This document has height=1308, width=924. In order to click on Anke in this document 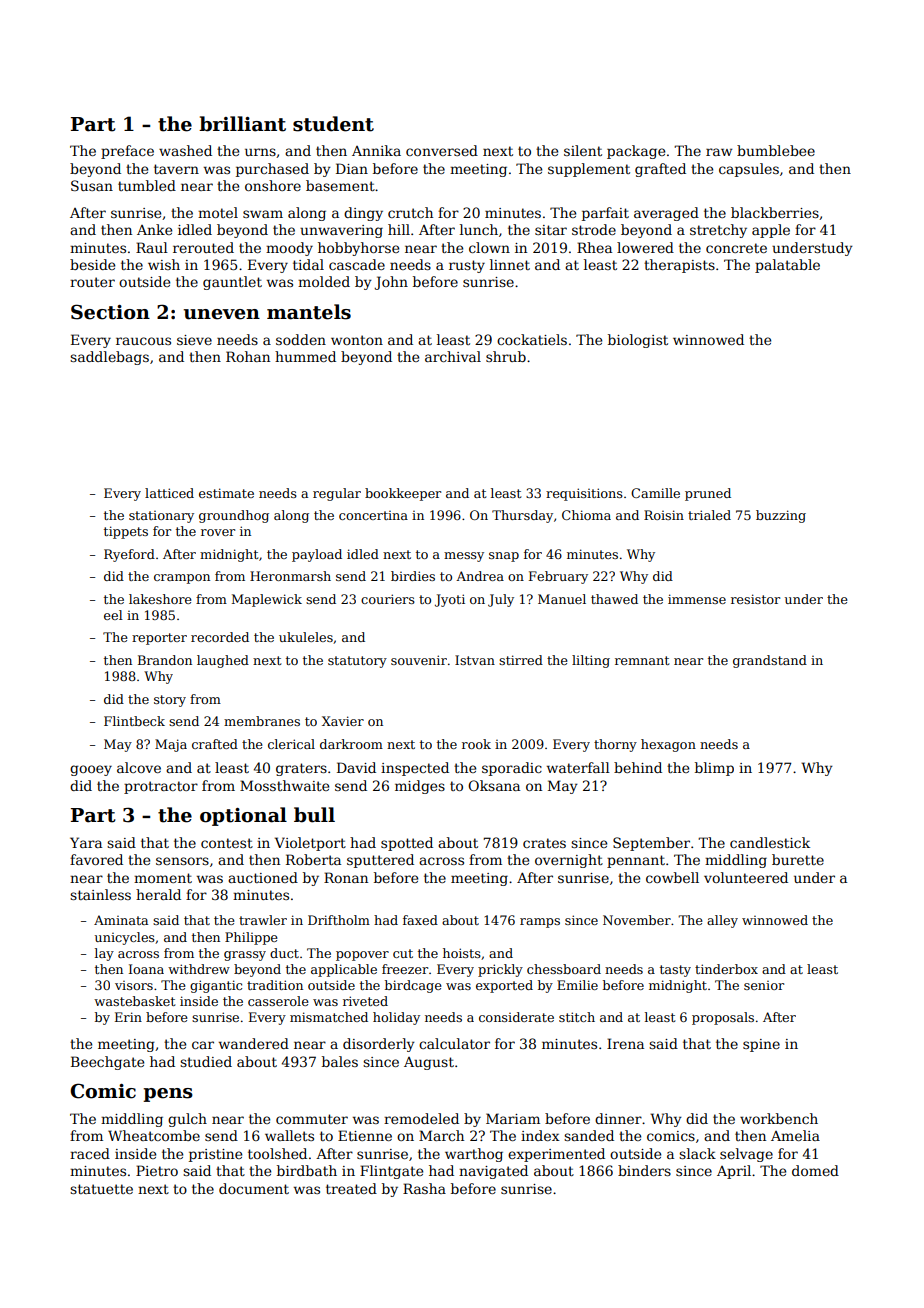, I will do `click(154, 229)`.
